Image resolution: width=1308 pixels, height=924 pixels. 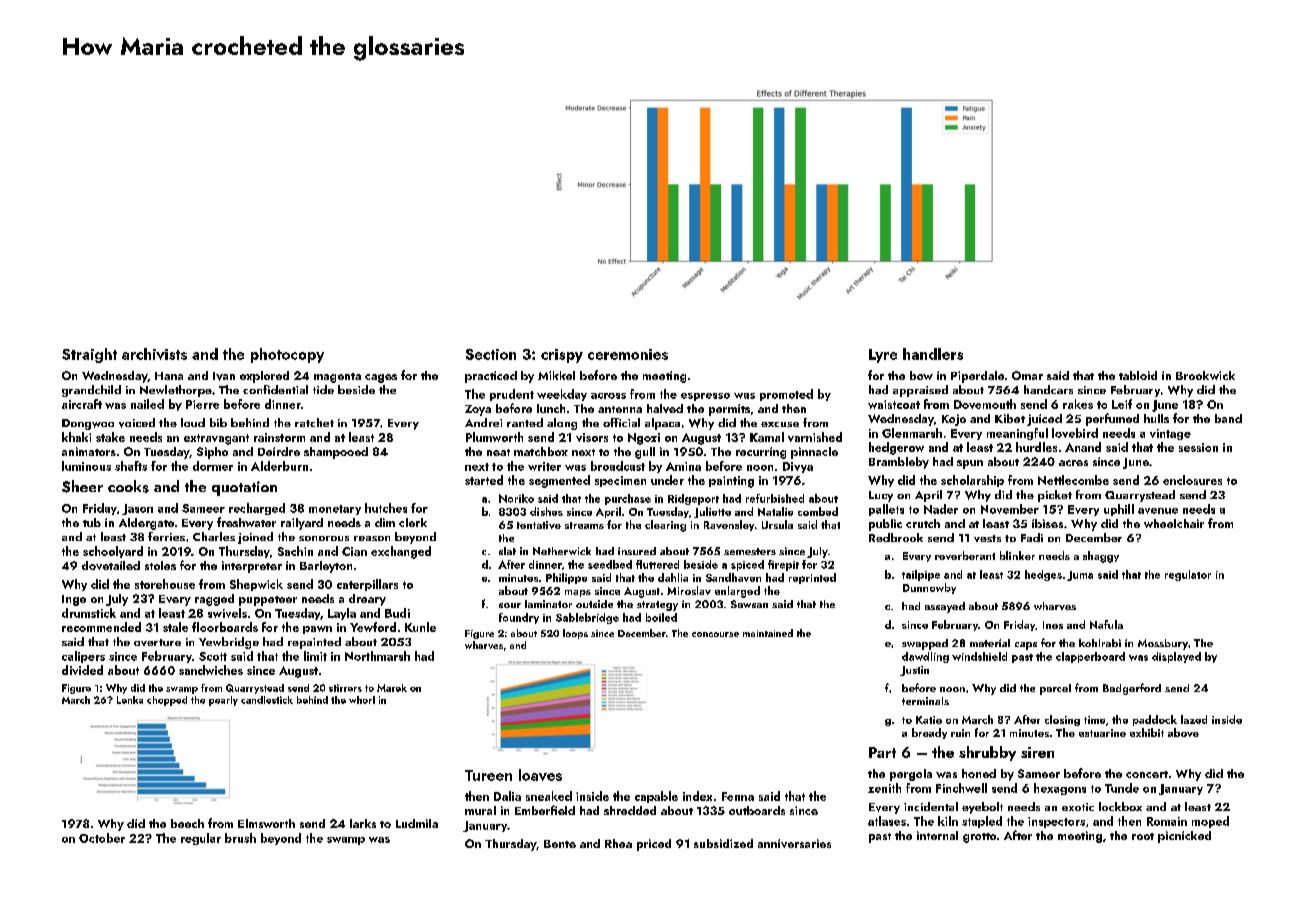 I want to click on Ridgeport, so click(x=693, y=499).
